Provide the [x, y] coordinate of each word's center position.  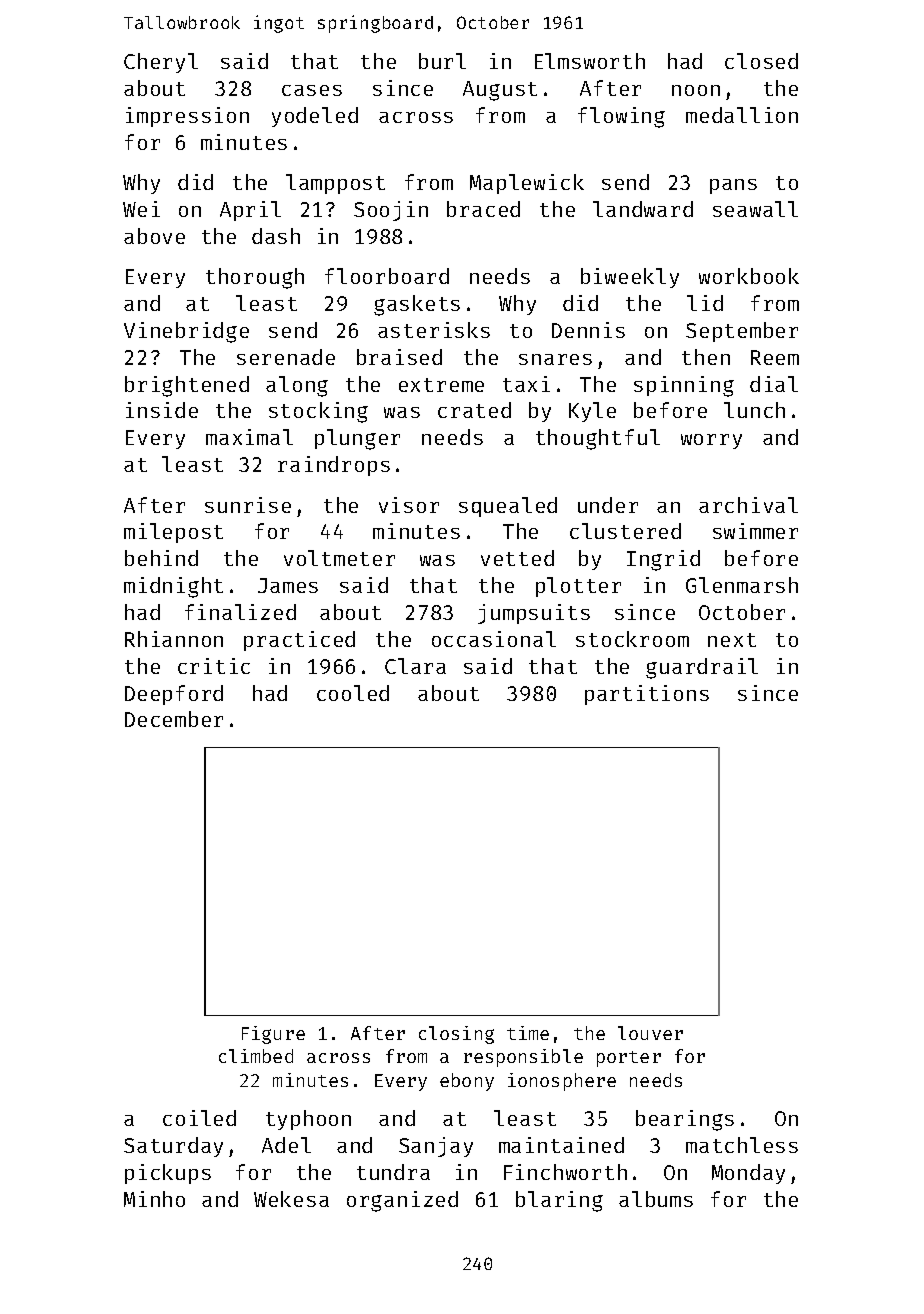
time [528, 1033]
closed [761, 61]
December [174, 719]
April [250, 211]
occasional [494, 639]
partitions [647, 695]
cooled [353, 693]
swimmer [755, 531]
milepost [173, 533]
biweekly [630, 278]
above [154, 236]
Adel [286, 1145]
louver [650, 1033]
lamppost [335, 184]
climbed [256, 1056]
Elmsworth [590, 61]
